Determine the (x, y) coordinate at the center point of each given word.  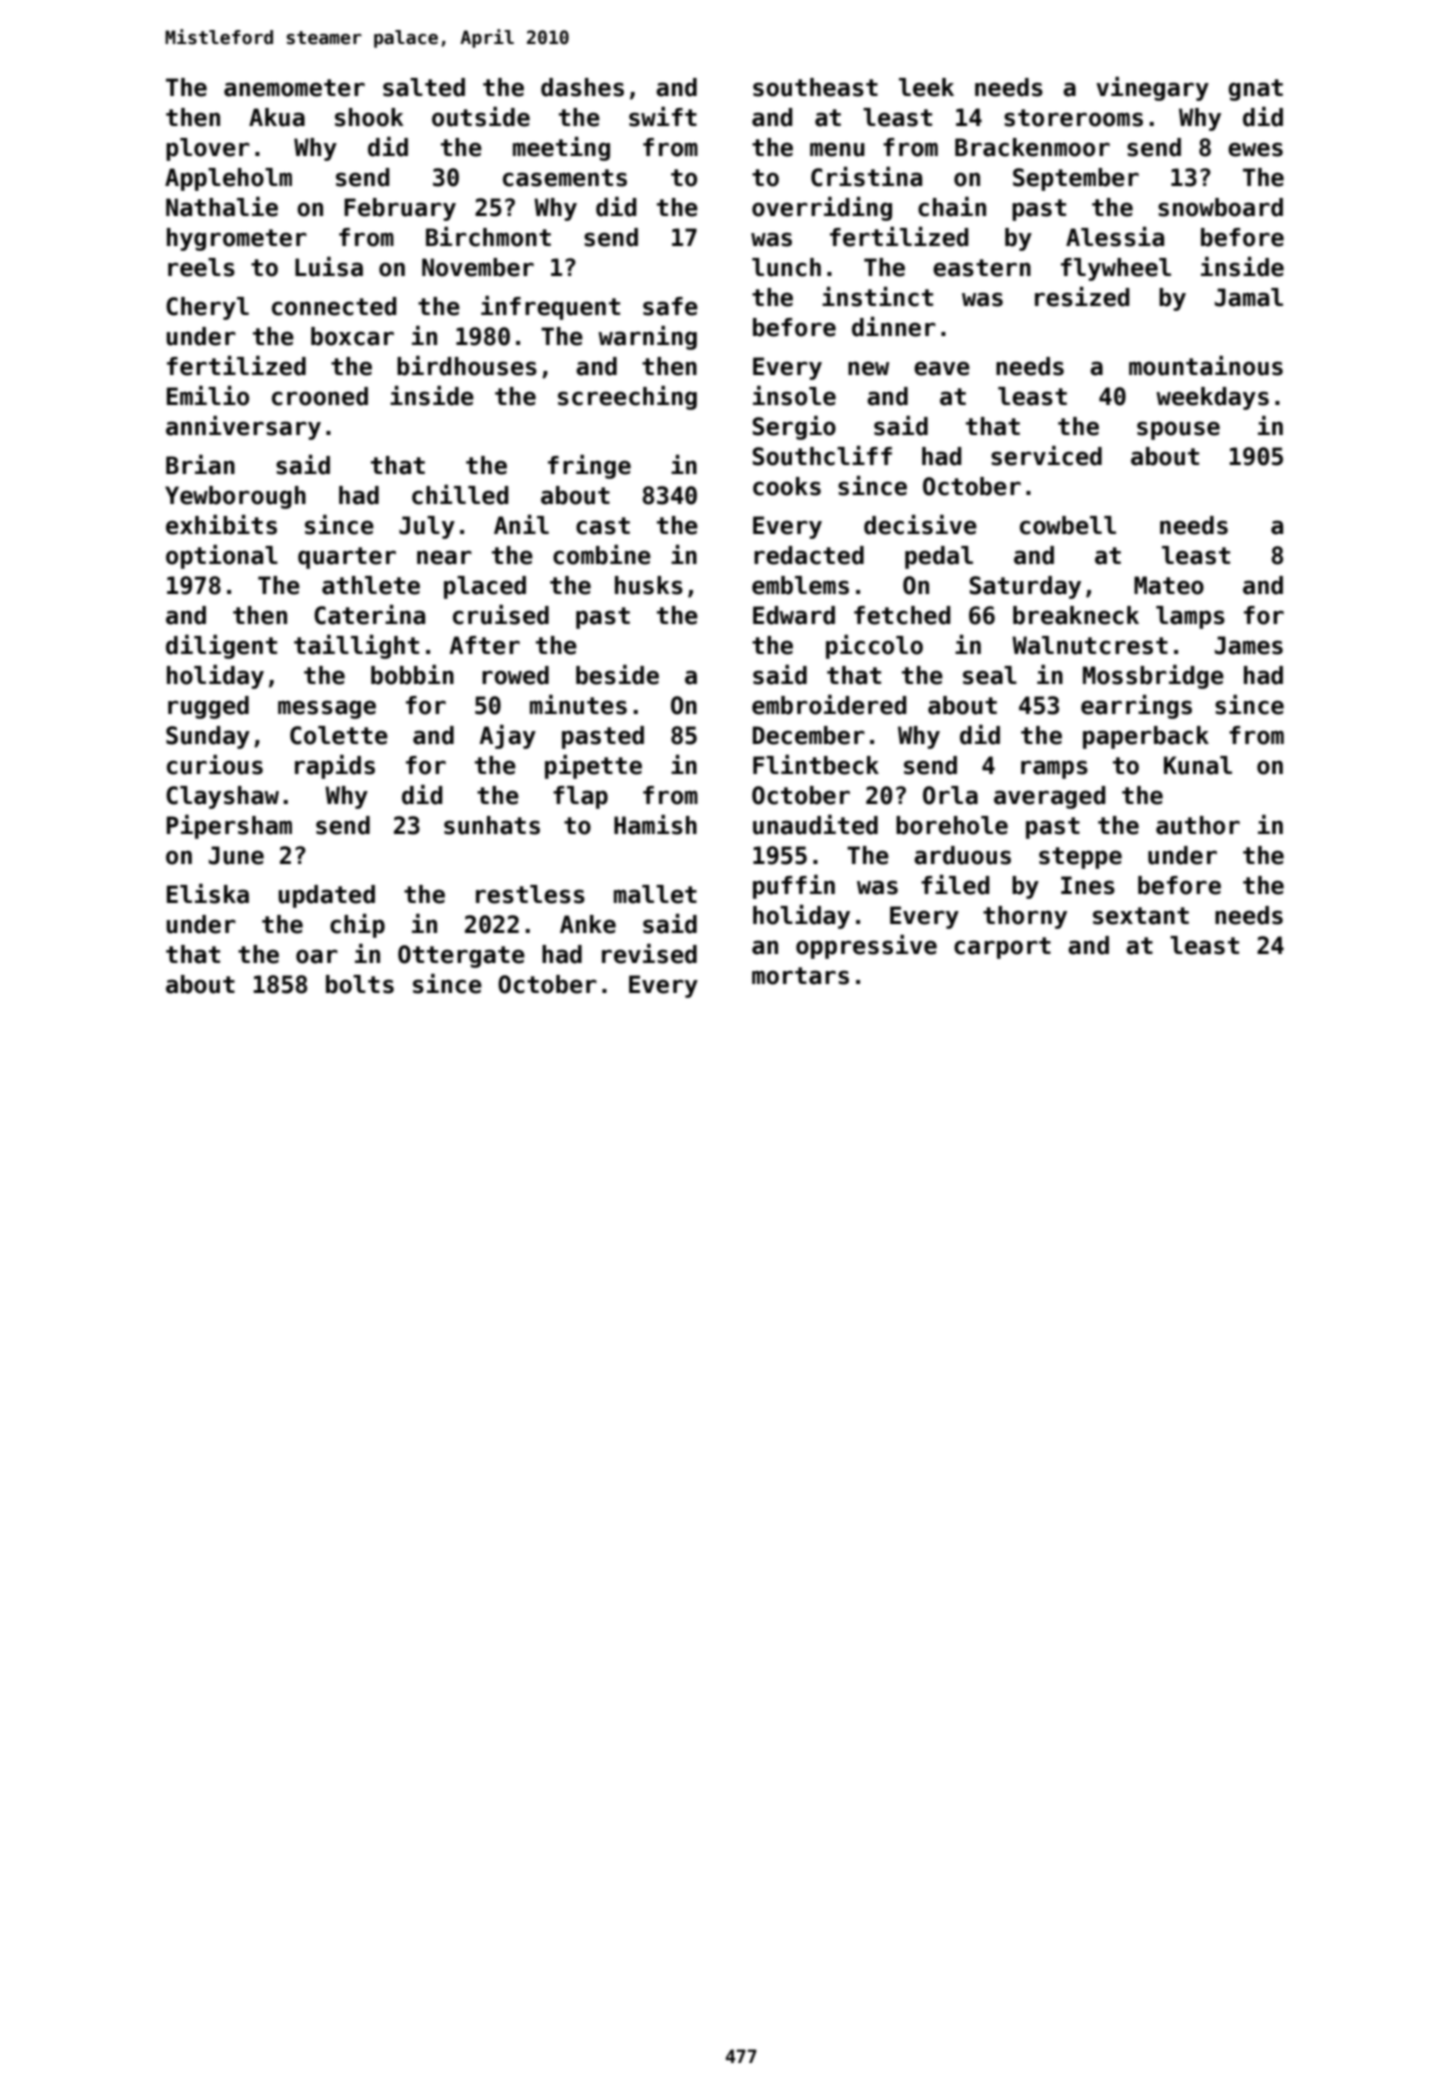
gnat (1255, 90)
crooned (320, 396)
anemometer (294, 88)
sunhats (492, 825)
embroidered (829, 705)
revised (649, 954)
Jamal (1249, 297)
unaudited (815, 825)
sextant (1141, 916)
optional (222, 557)
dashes (582, 87)
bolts (360, 984)
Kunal (1198, 765)
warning (647, 338)
